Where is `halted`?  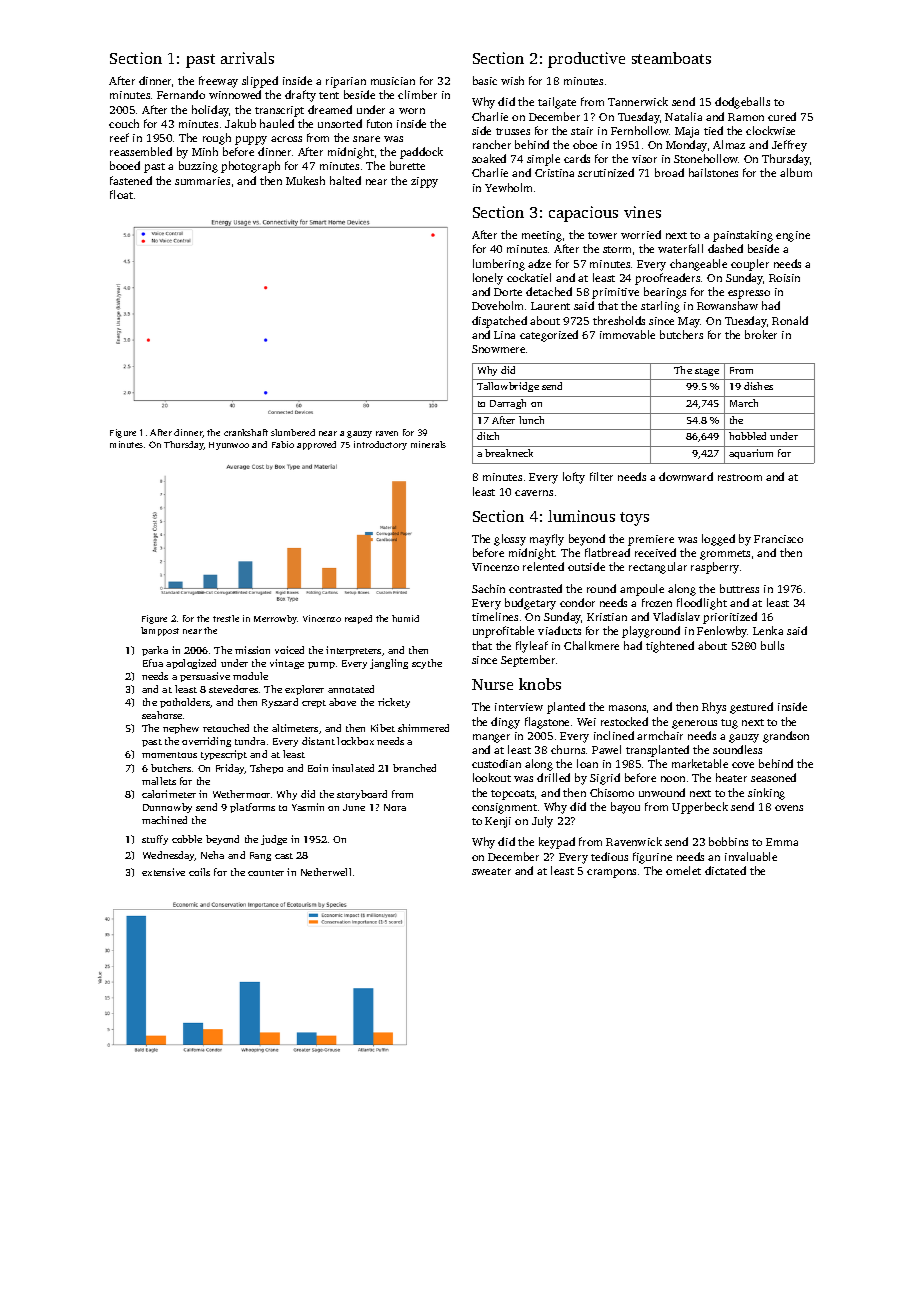 halted is located at coordinates (345, 180).
